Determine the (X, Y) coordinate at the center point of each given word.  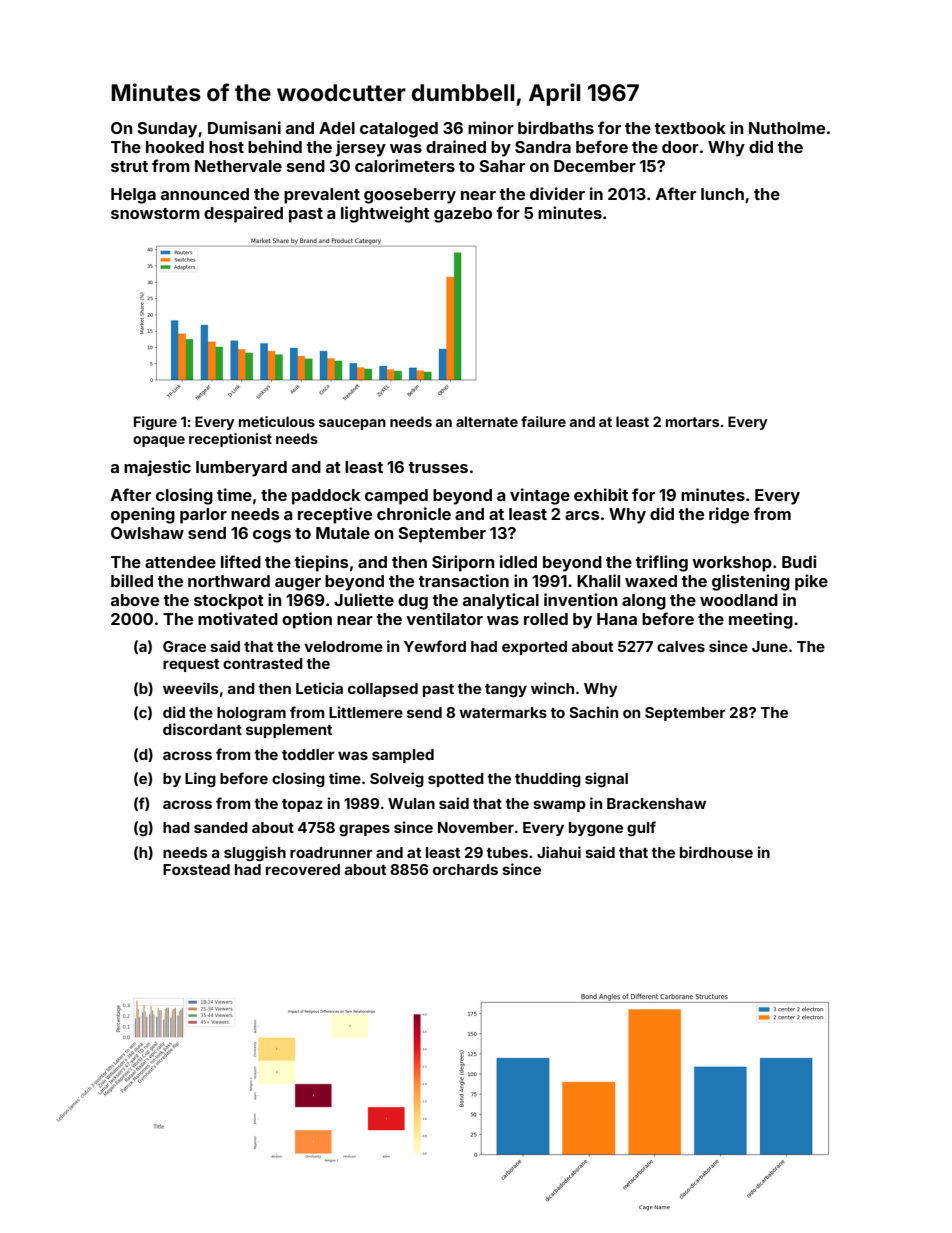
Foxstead (196, 869)
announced (205, 194)
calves (681, 646)
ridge (729, 515)
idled (518, 561)
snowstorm (155, 213)
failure (543, 421)
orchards (465, 869)
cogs (272, 536)
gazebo (463, 215)
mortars (692, 422)
